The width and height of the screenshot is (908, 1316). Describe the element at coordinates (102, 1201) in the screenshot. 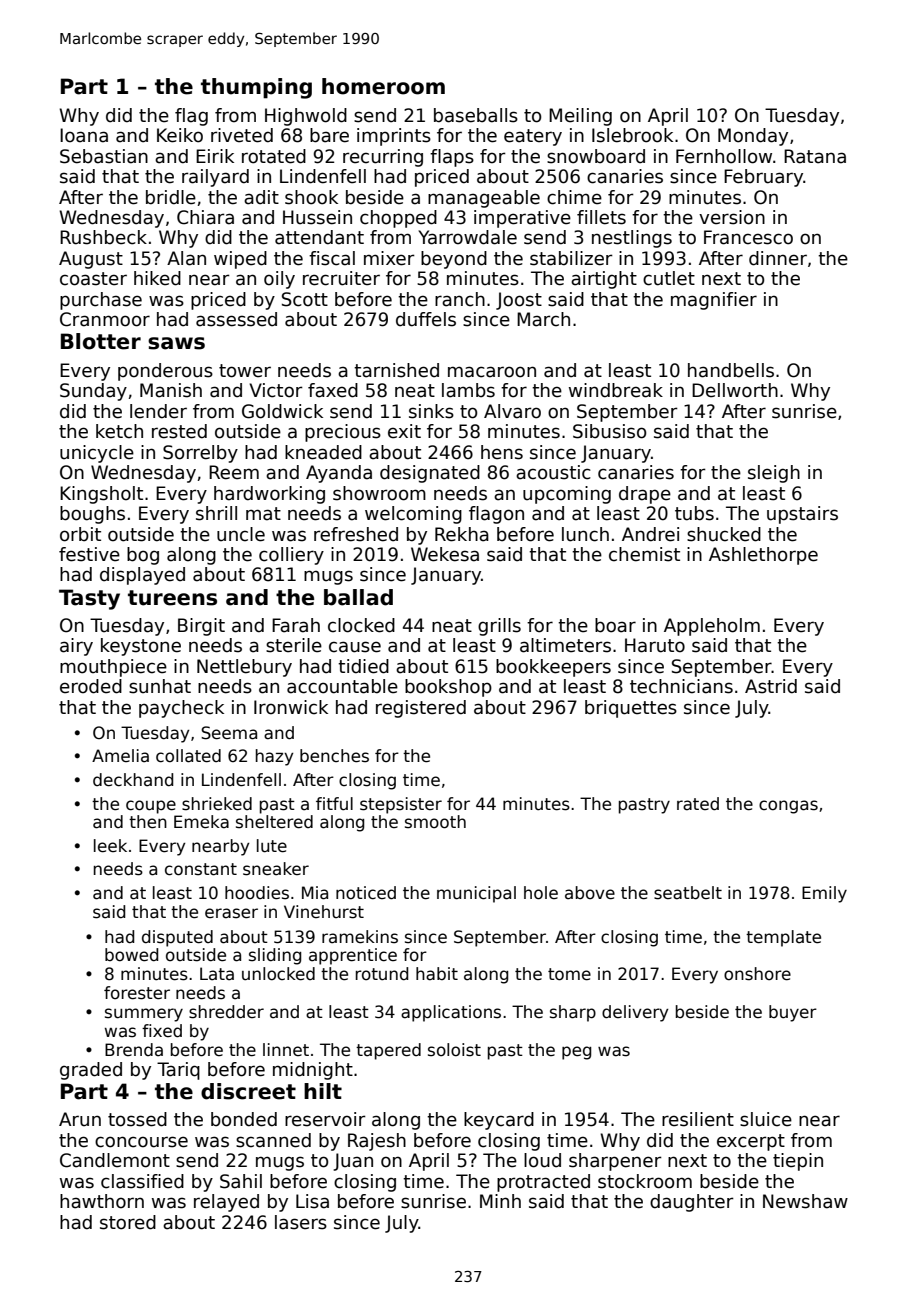

I see `hawthorn` at that location.
